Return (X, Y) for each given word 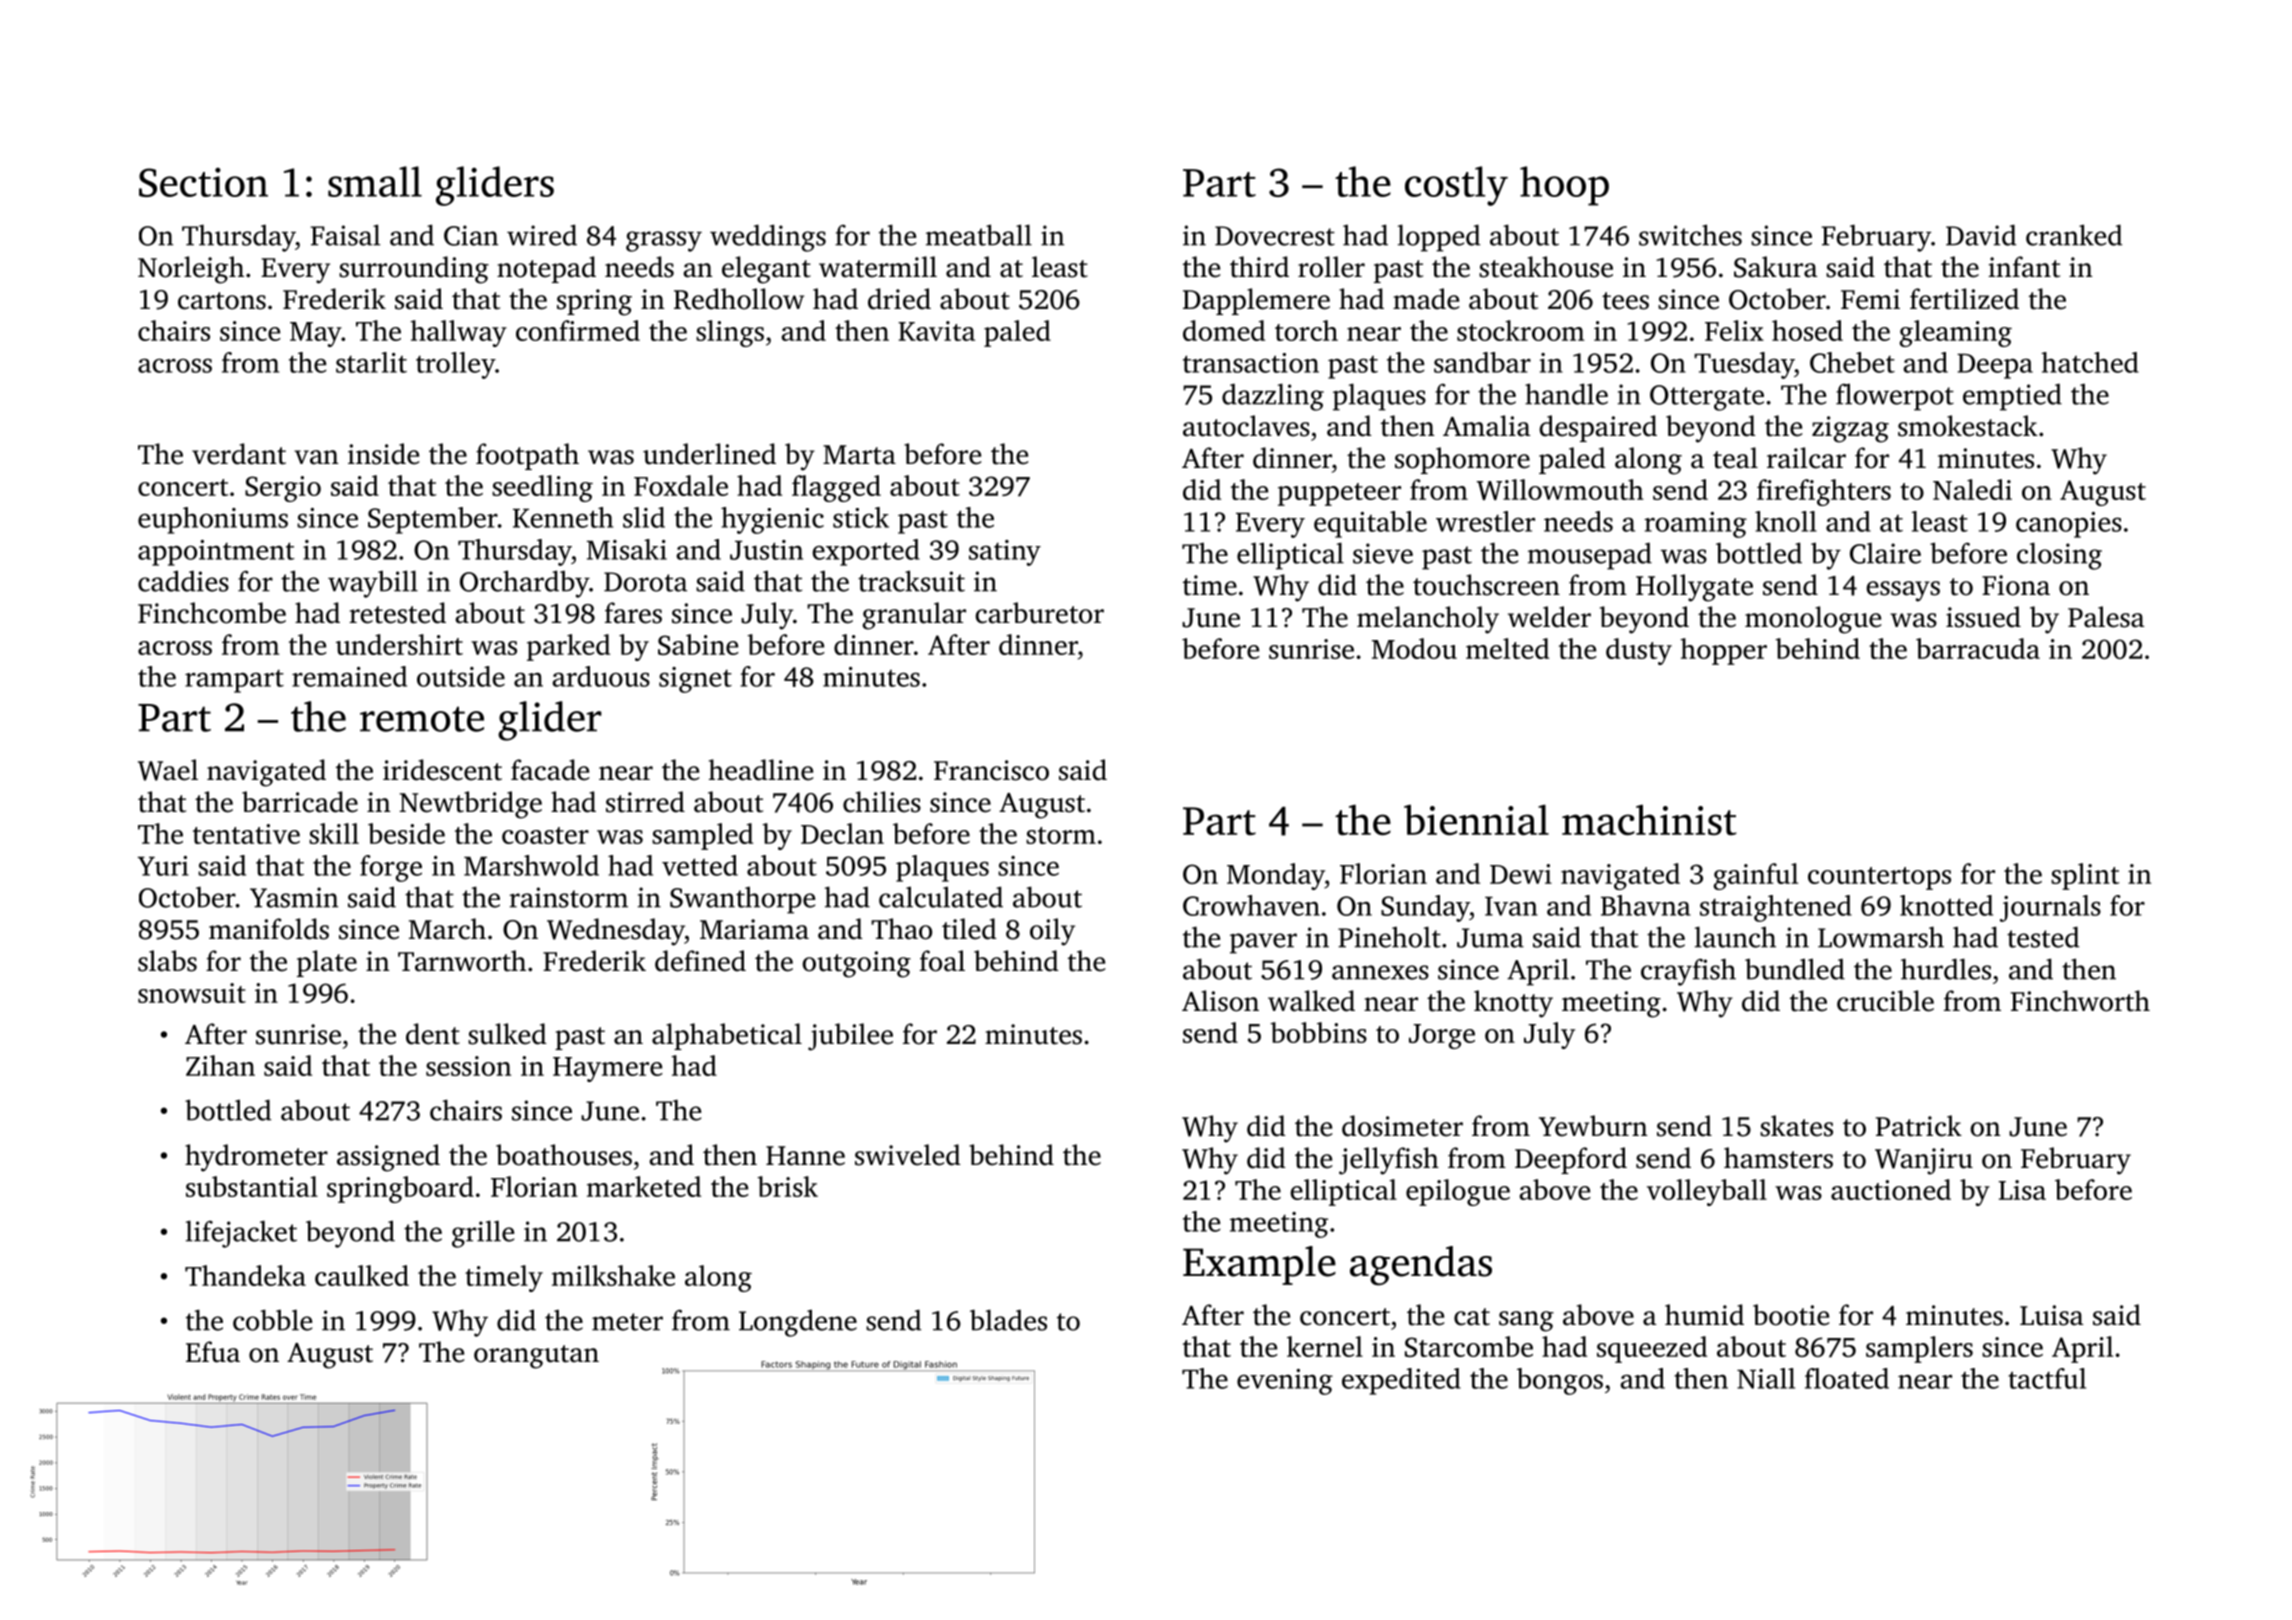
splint (2085, 876)
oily (1052, 932)
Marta (859, 455)
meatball (979, 235)
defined (700, 961)
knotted (1946, 905)
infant (2024, 267)
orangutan (536, 1357)
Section (203, 182)
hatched (2090, 362)
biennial (1476, 819)
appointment (216, 553)
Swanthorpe (742, 900)
